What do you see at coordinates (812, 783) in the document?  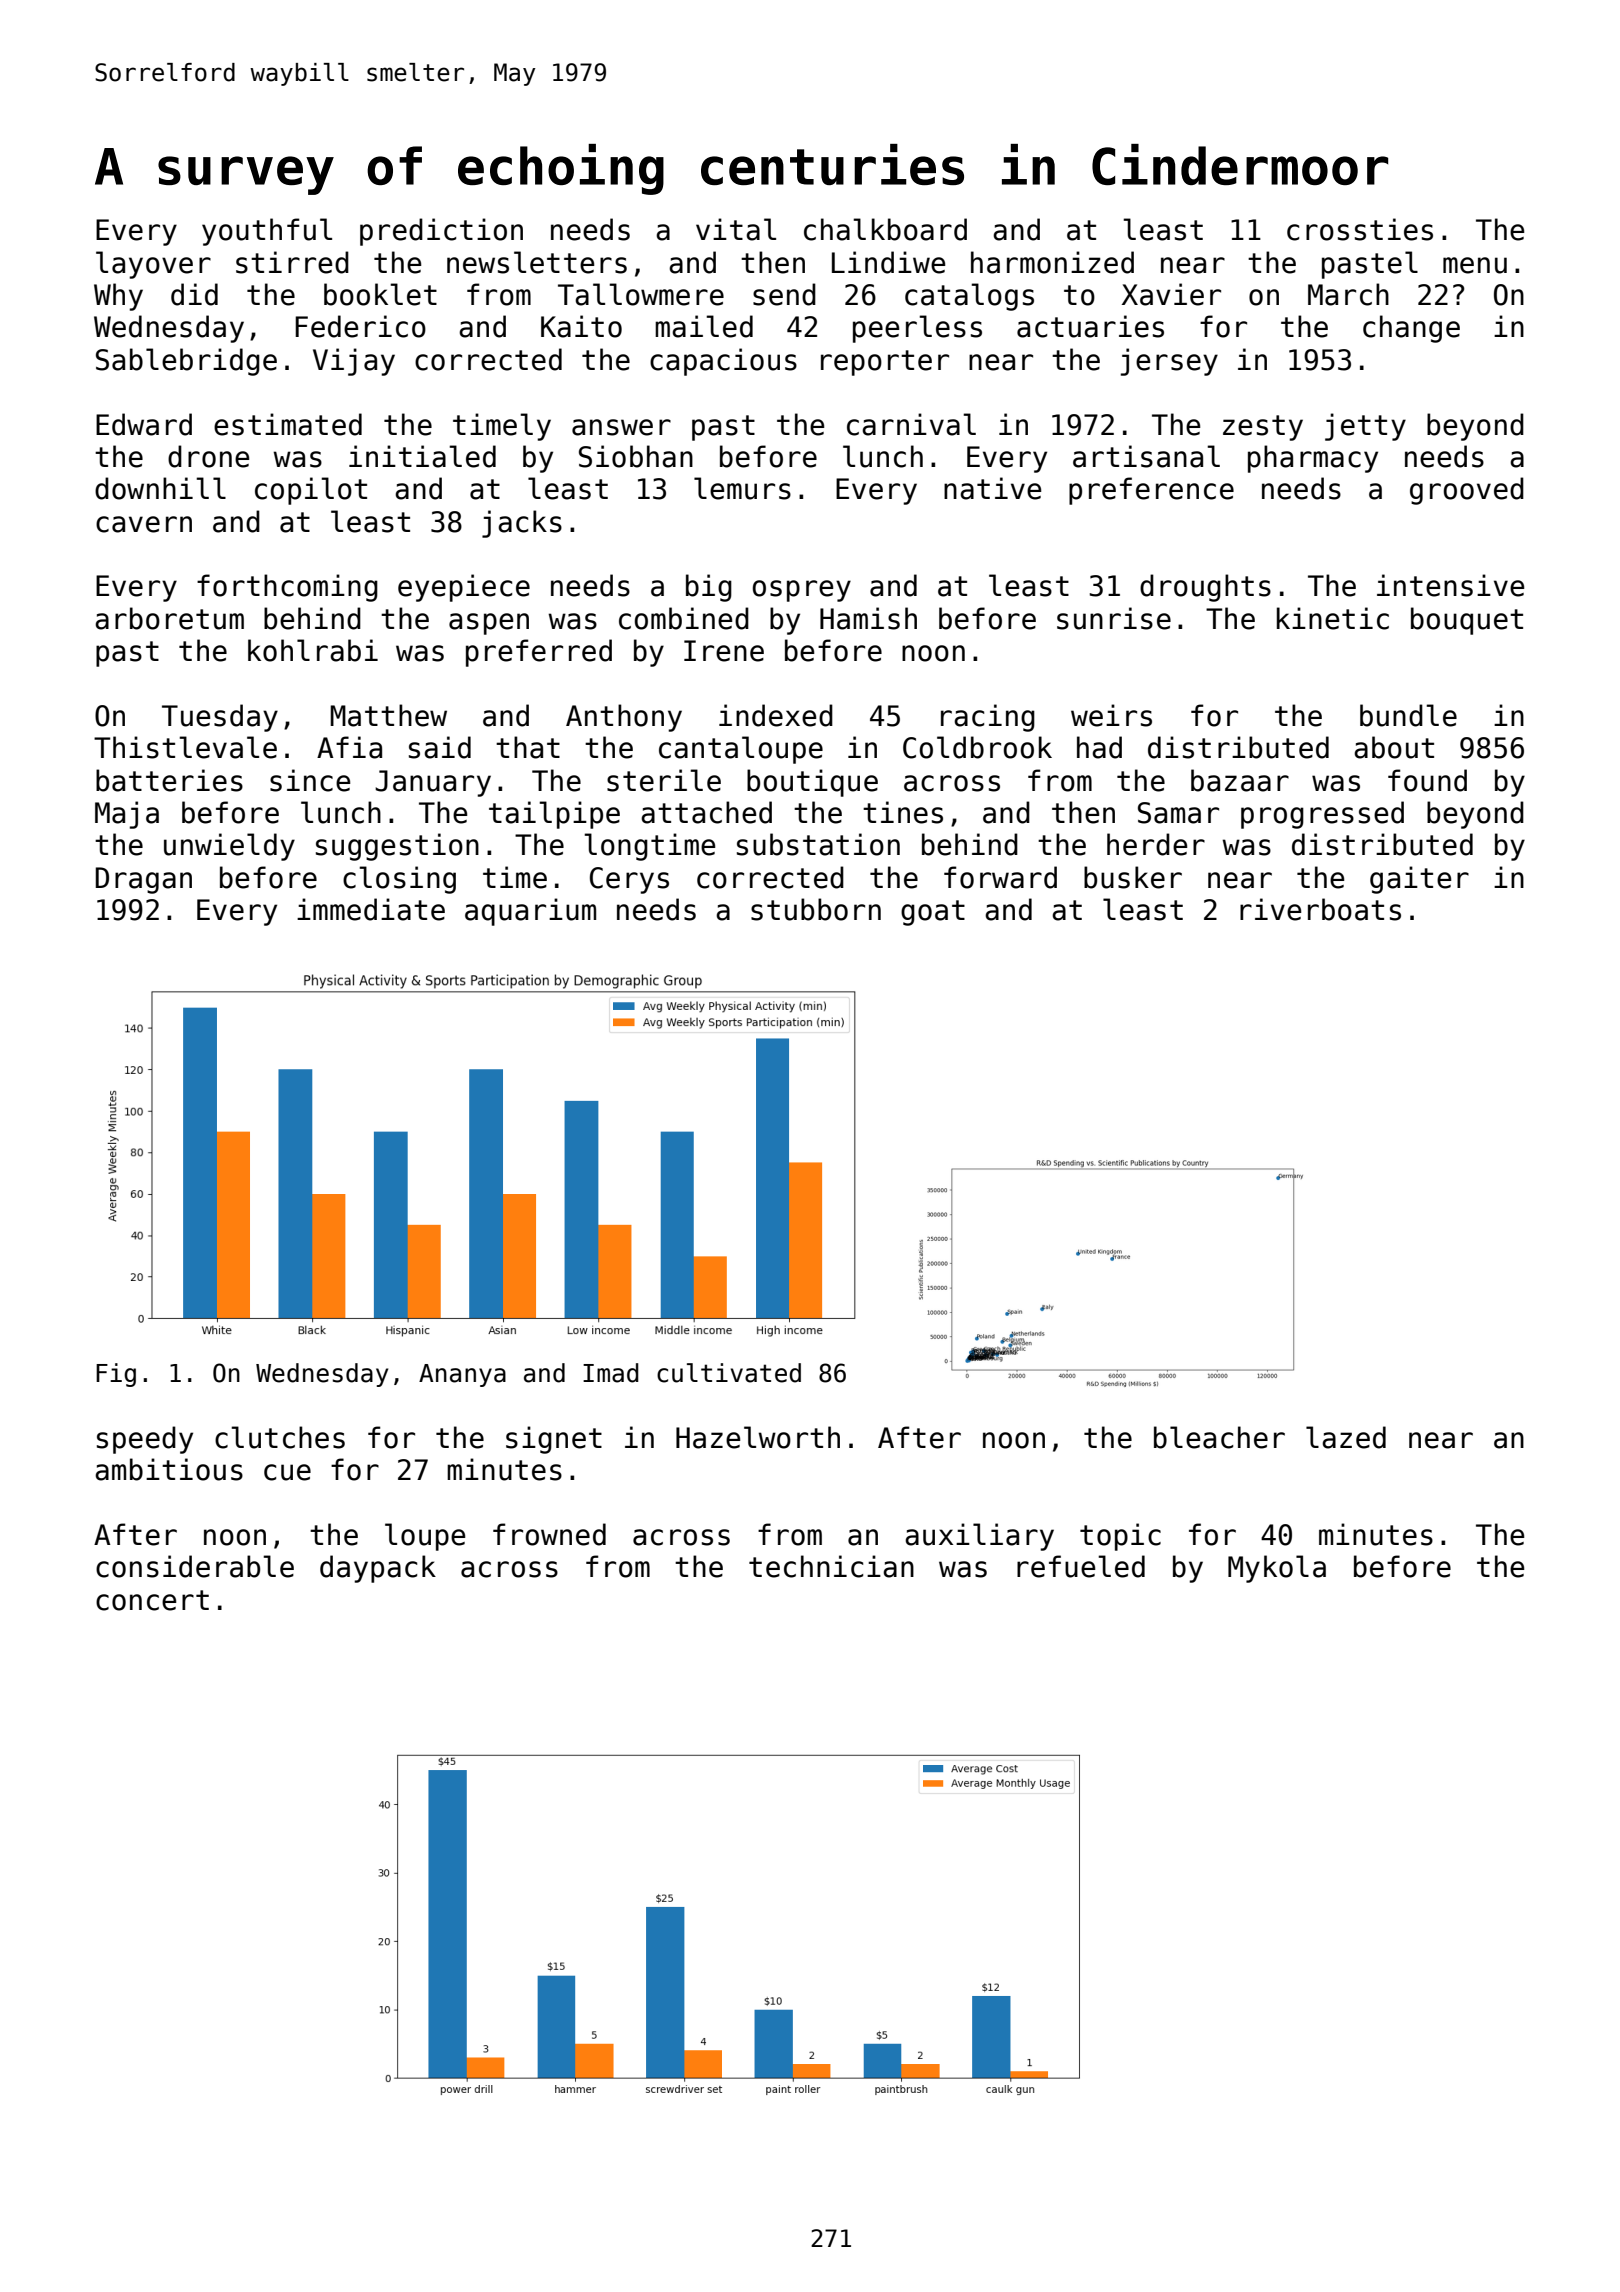 I see `boutique` at bounding box center [812, 783].
